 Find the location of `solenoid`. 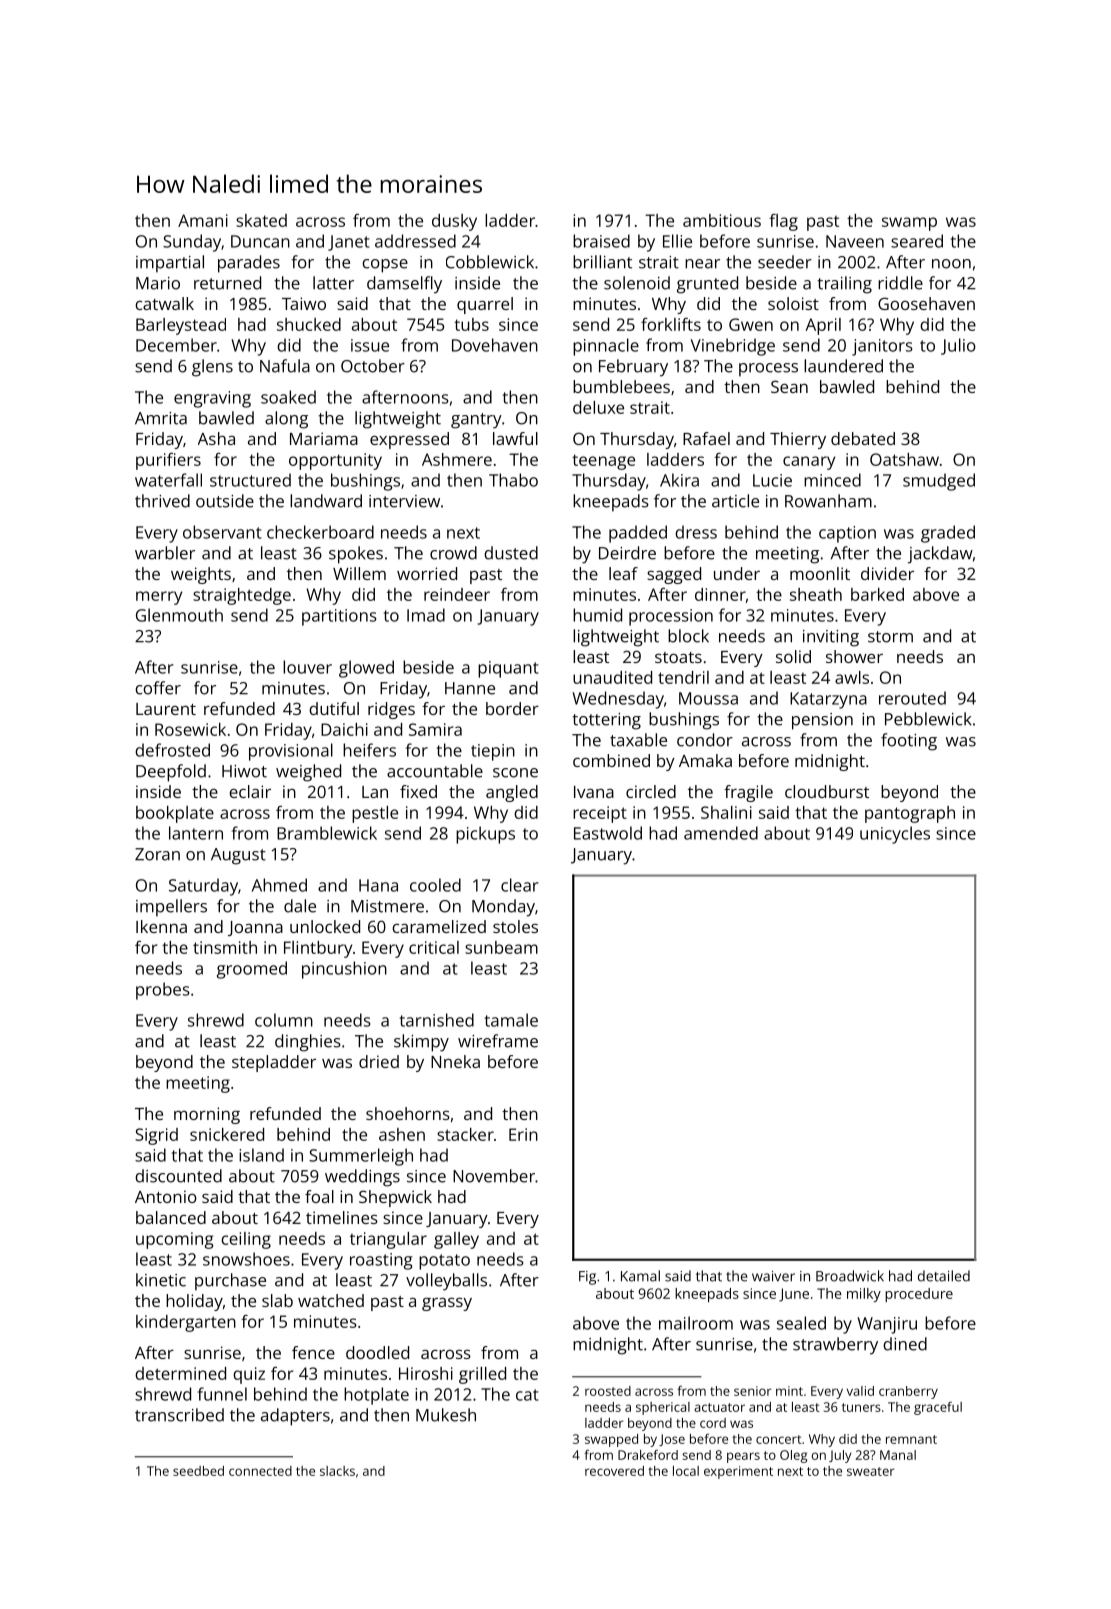

solenoid is located at coordinates (637, 283).
